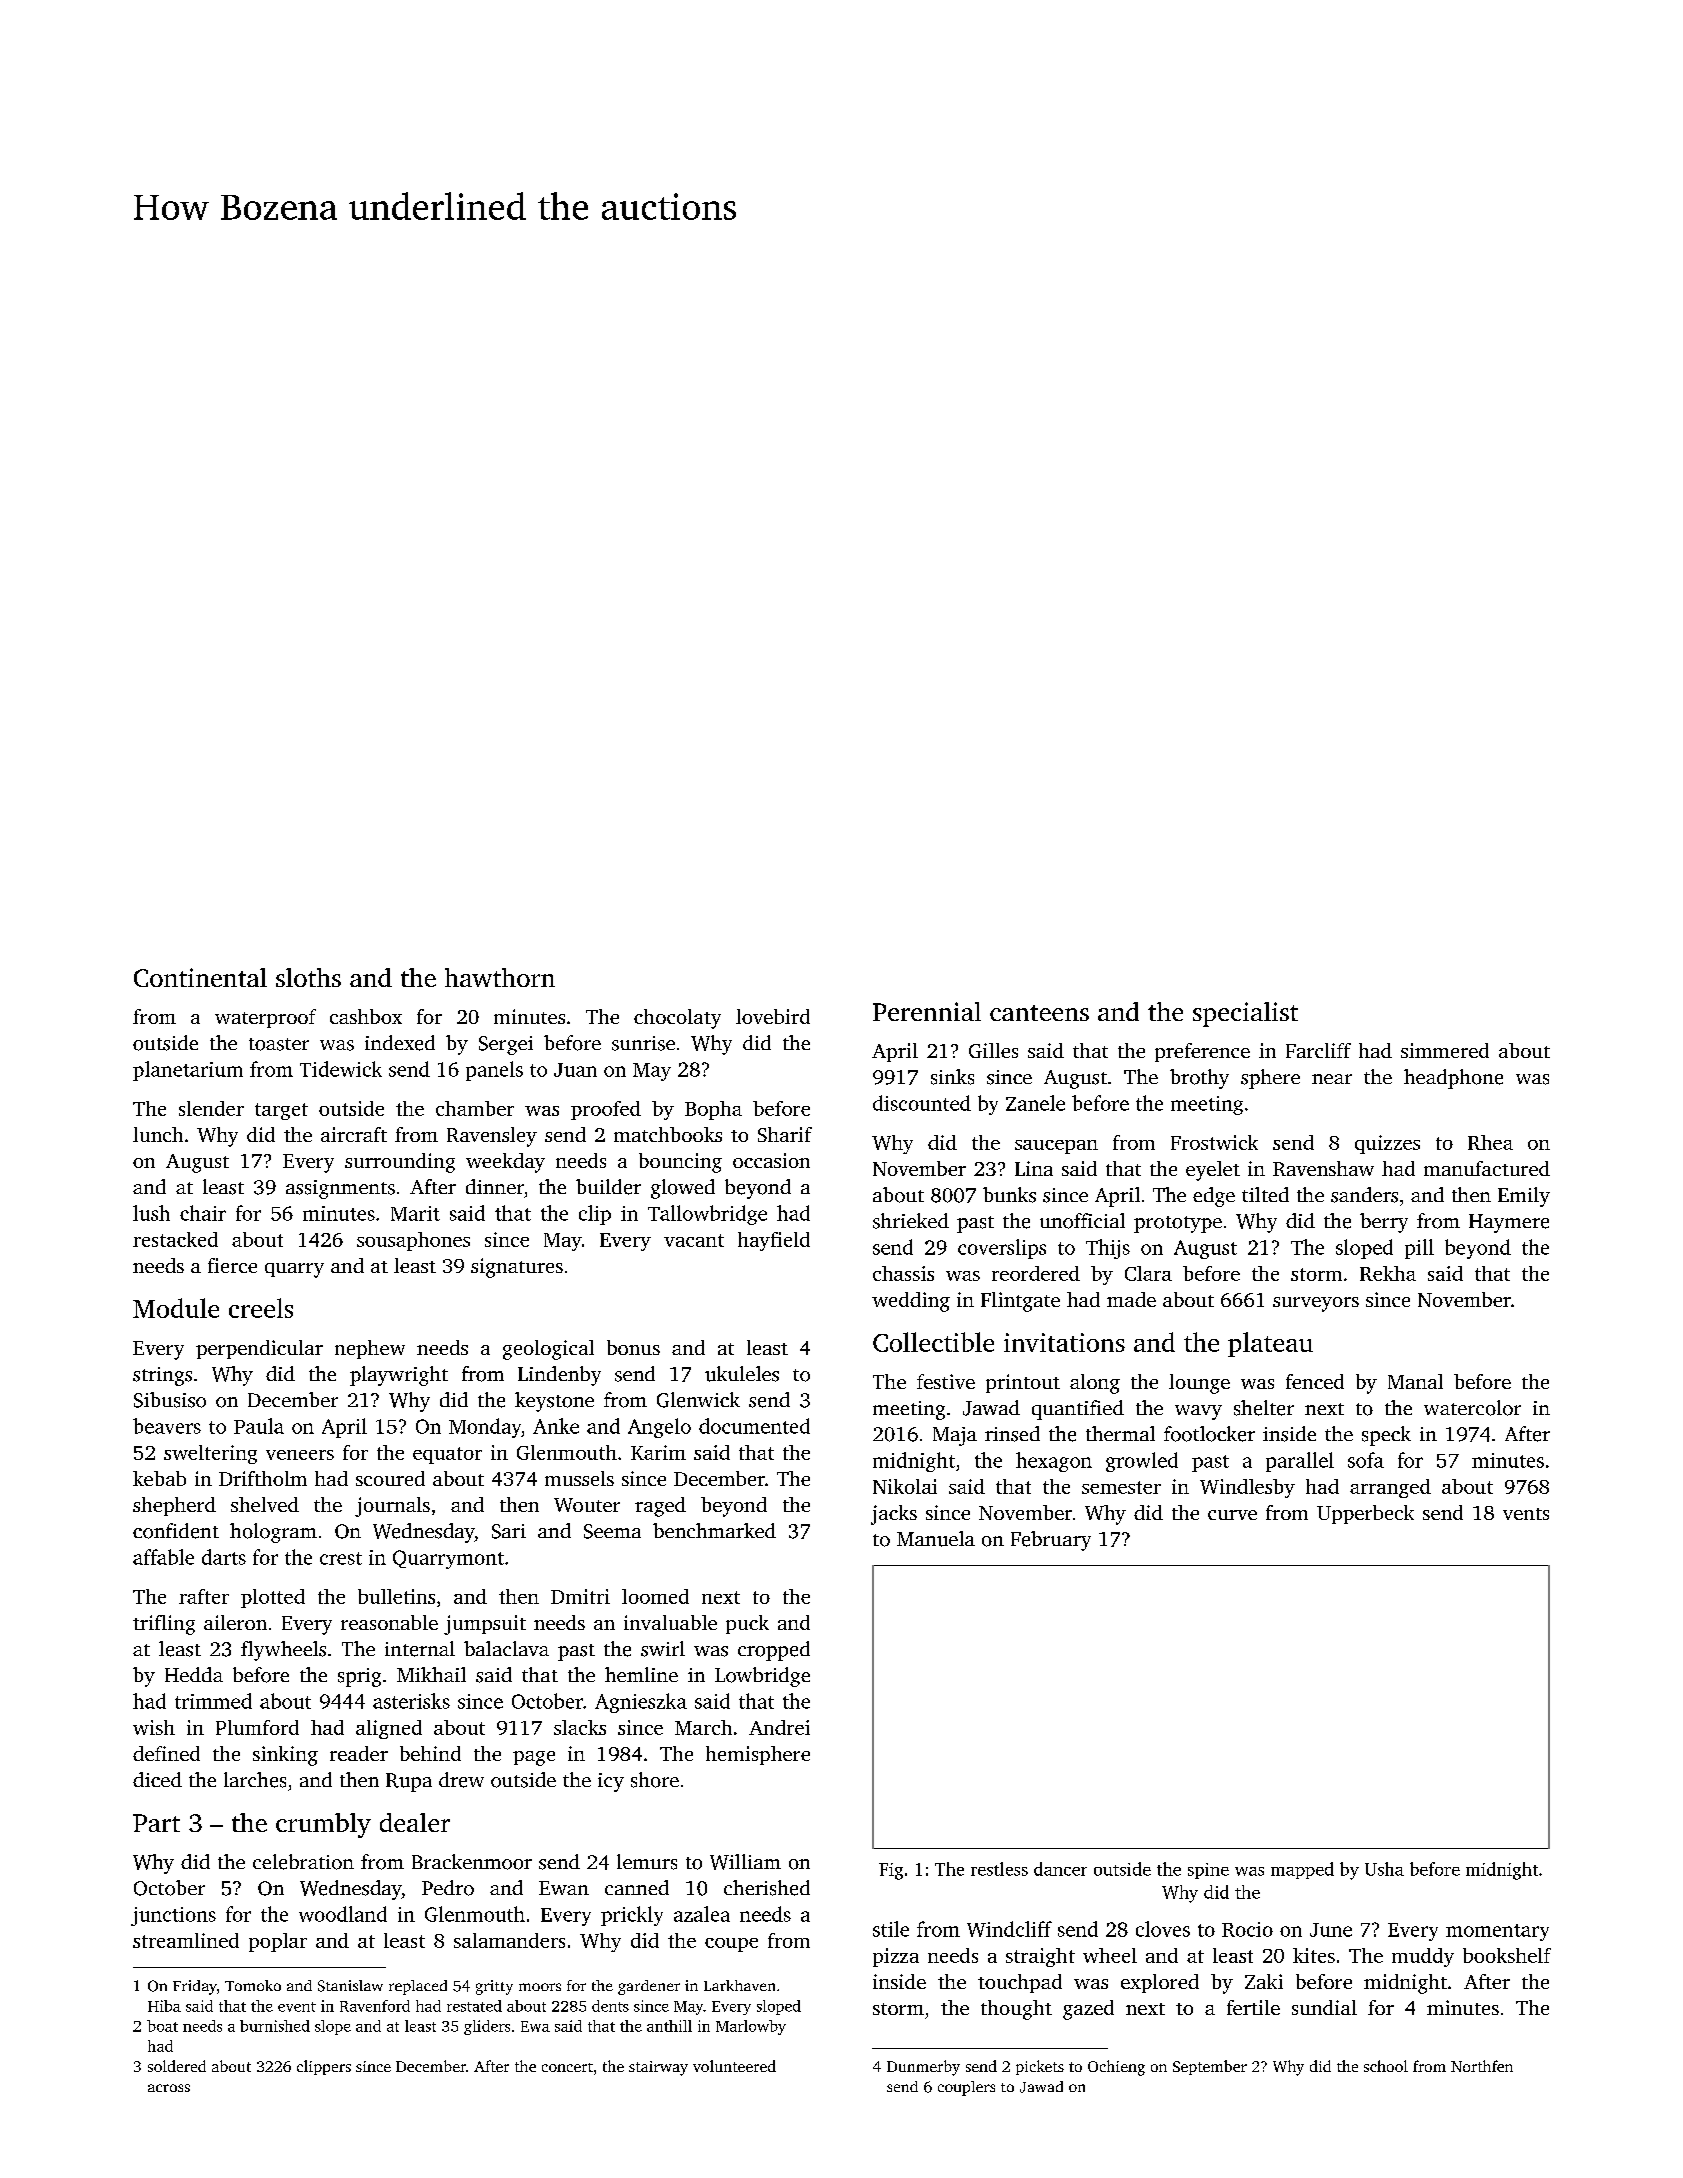  I want to click on Dunmerby, so click(923, 2068).
